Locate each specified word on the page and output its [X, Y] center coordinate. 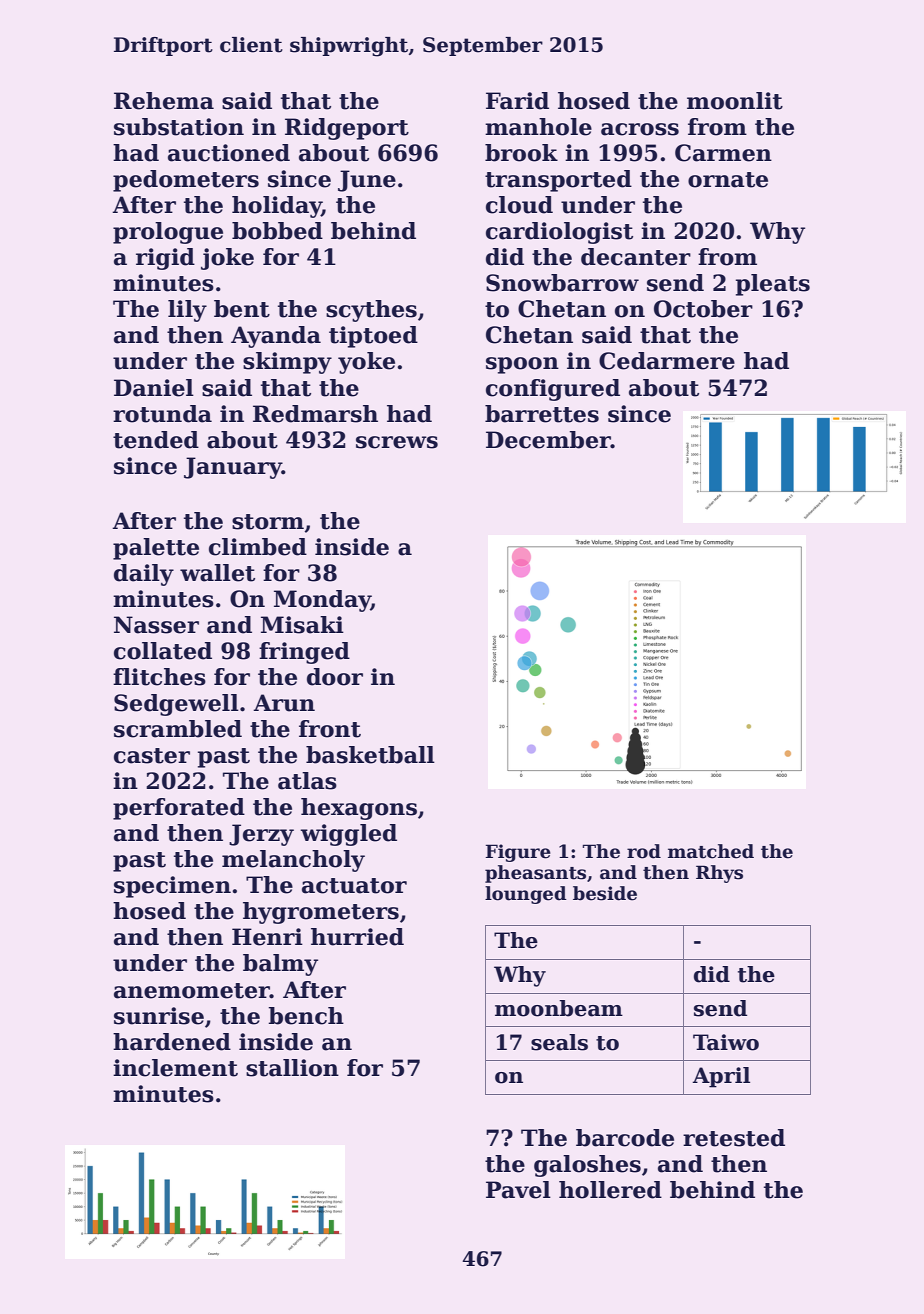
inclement [175, 1068]
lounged [526, 895]
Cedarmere [667, 361]
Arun [284, 703]
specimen [172, 887]
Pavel [518, 1190]
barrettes [542, 414]
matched [711, 851]
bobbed [277, 231]
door [335, 677]
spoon [522, 365]
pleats [773, 285]
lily [187, 311]
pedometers [186, 181]
